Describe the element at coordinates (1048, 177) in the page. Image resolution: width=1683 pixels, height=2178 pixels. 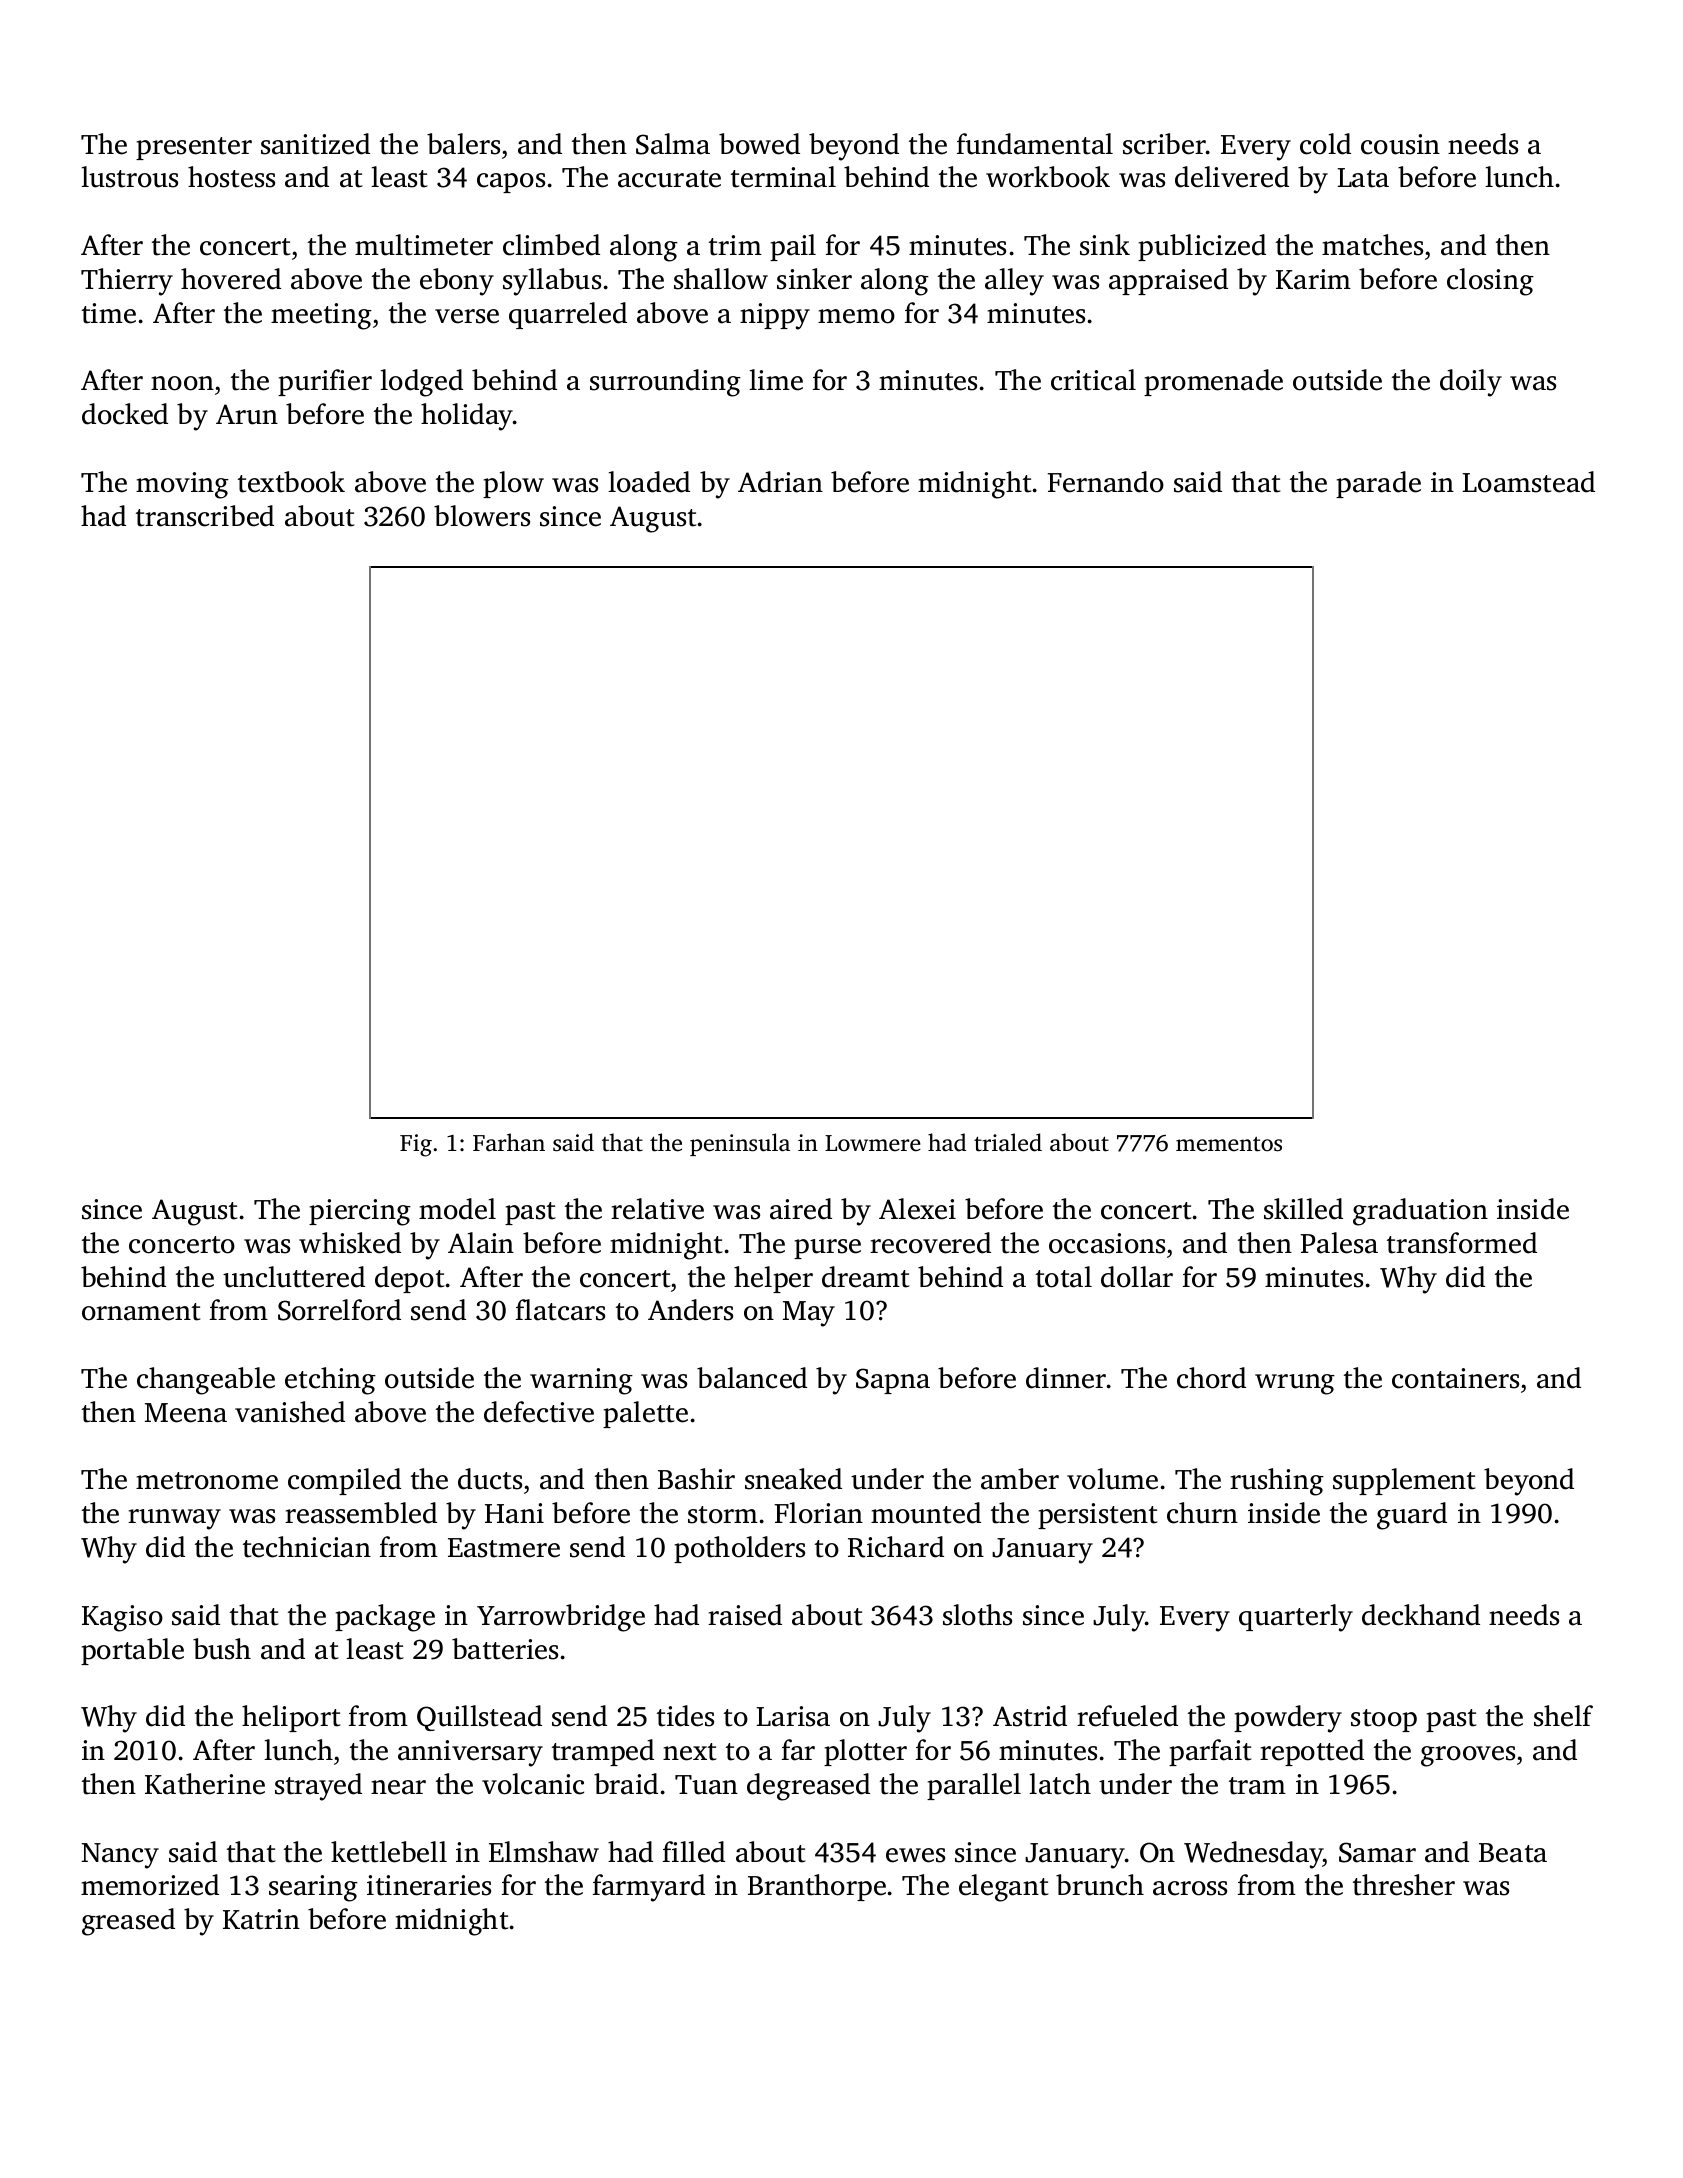
I see `workbook` at that location.
